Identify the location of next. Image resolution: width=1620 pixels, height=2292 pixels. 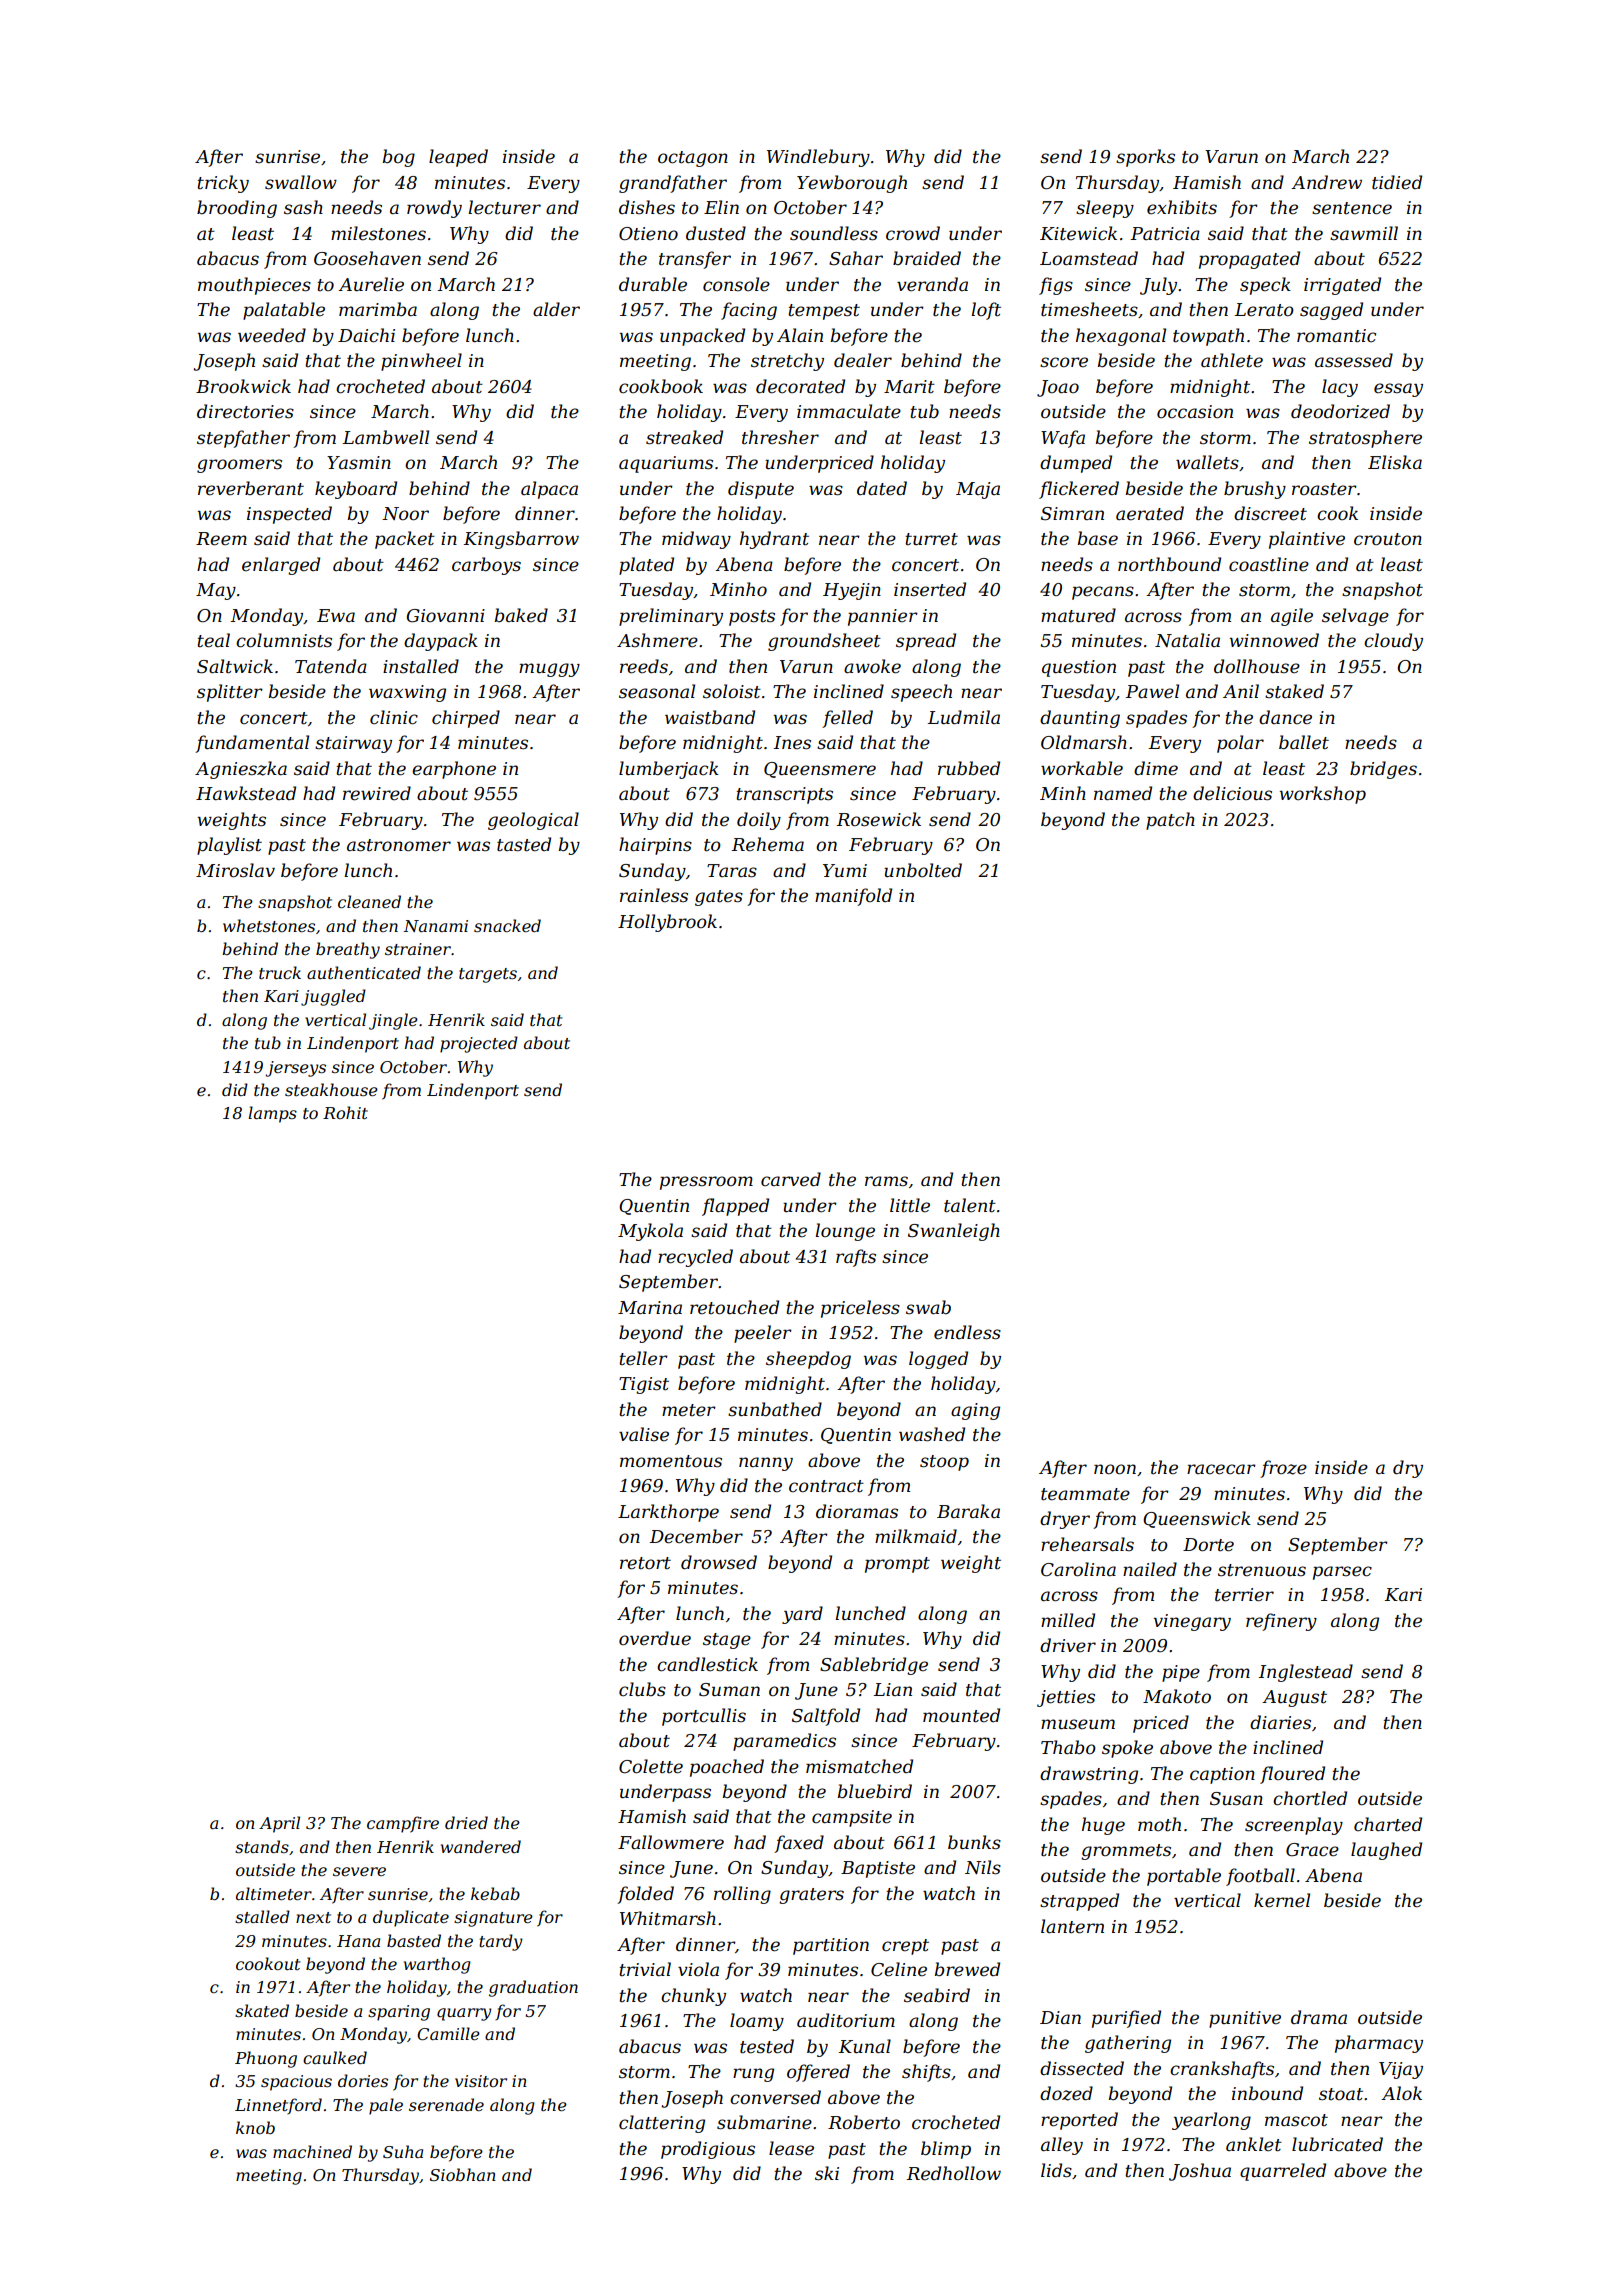
(313, 1917).
